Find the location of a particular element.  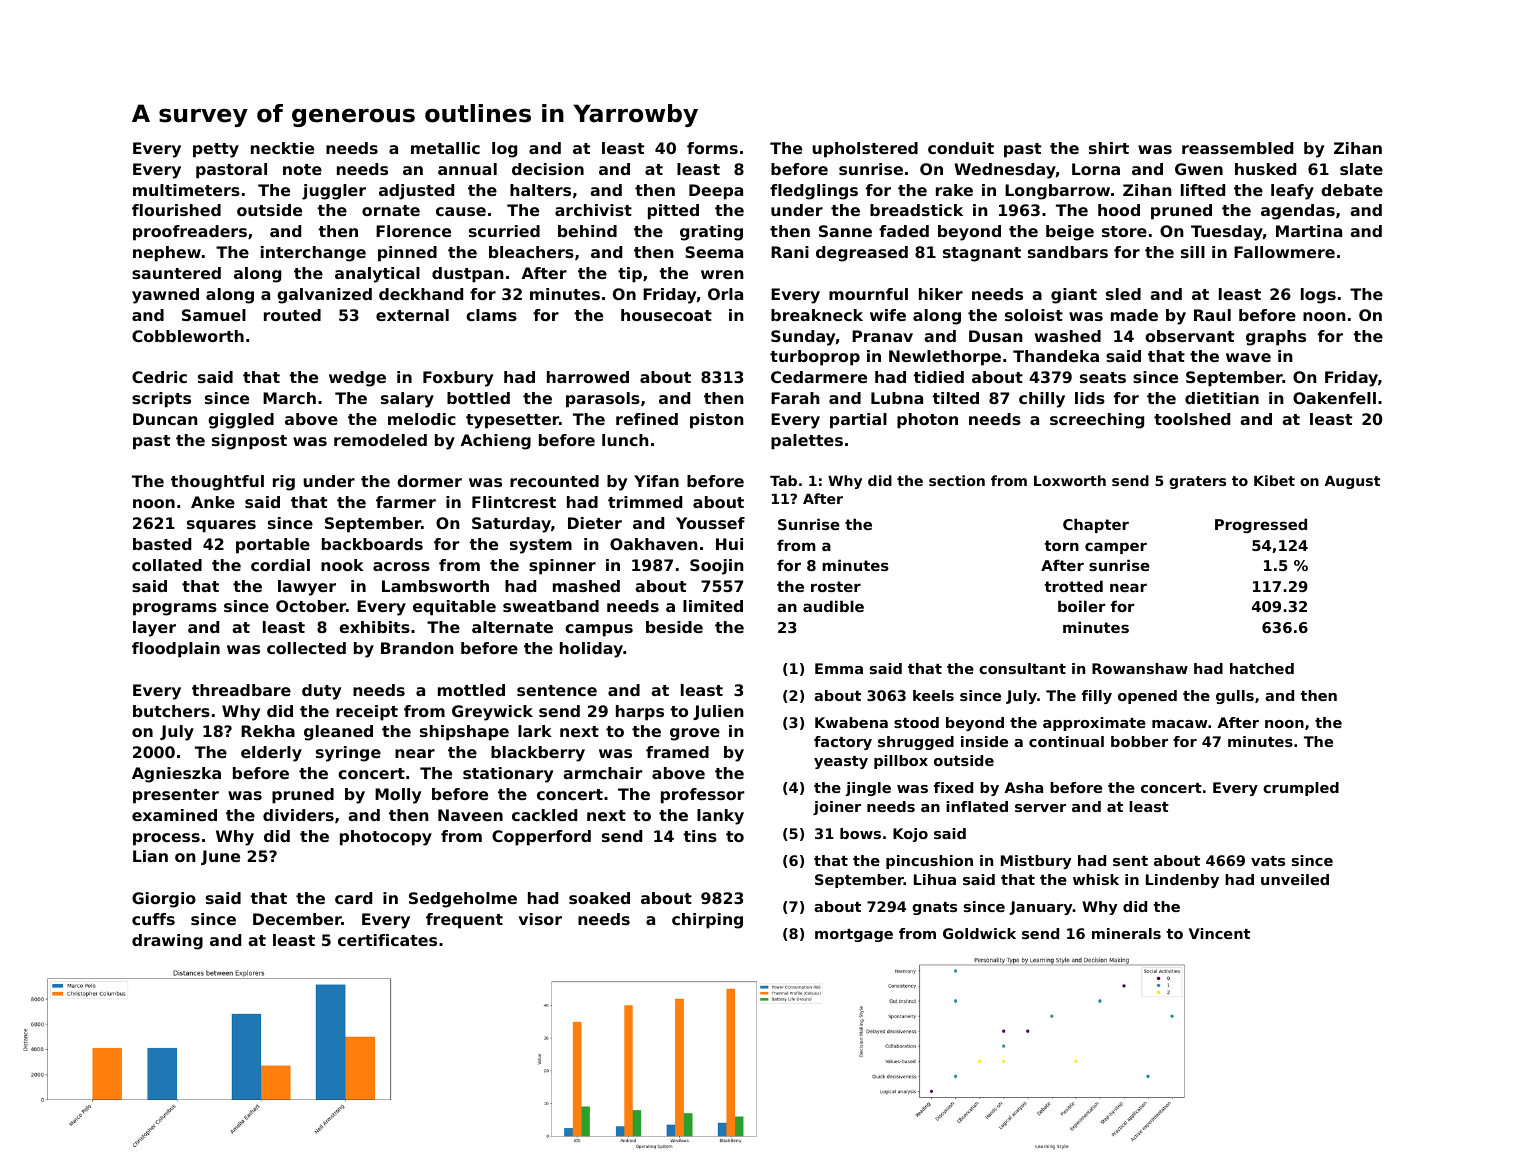

Vincent is located at coordinates (1219, 933).
